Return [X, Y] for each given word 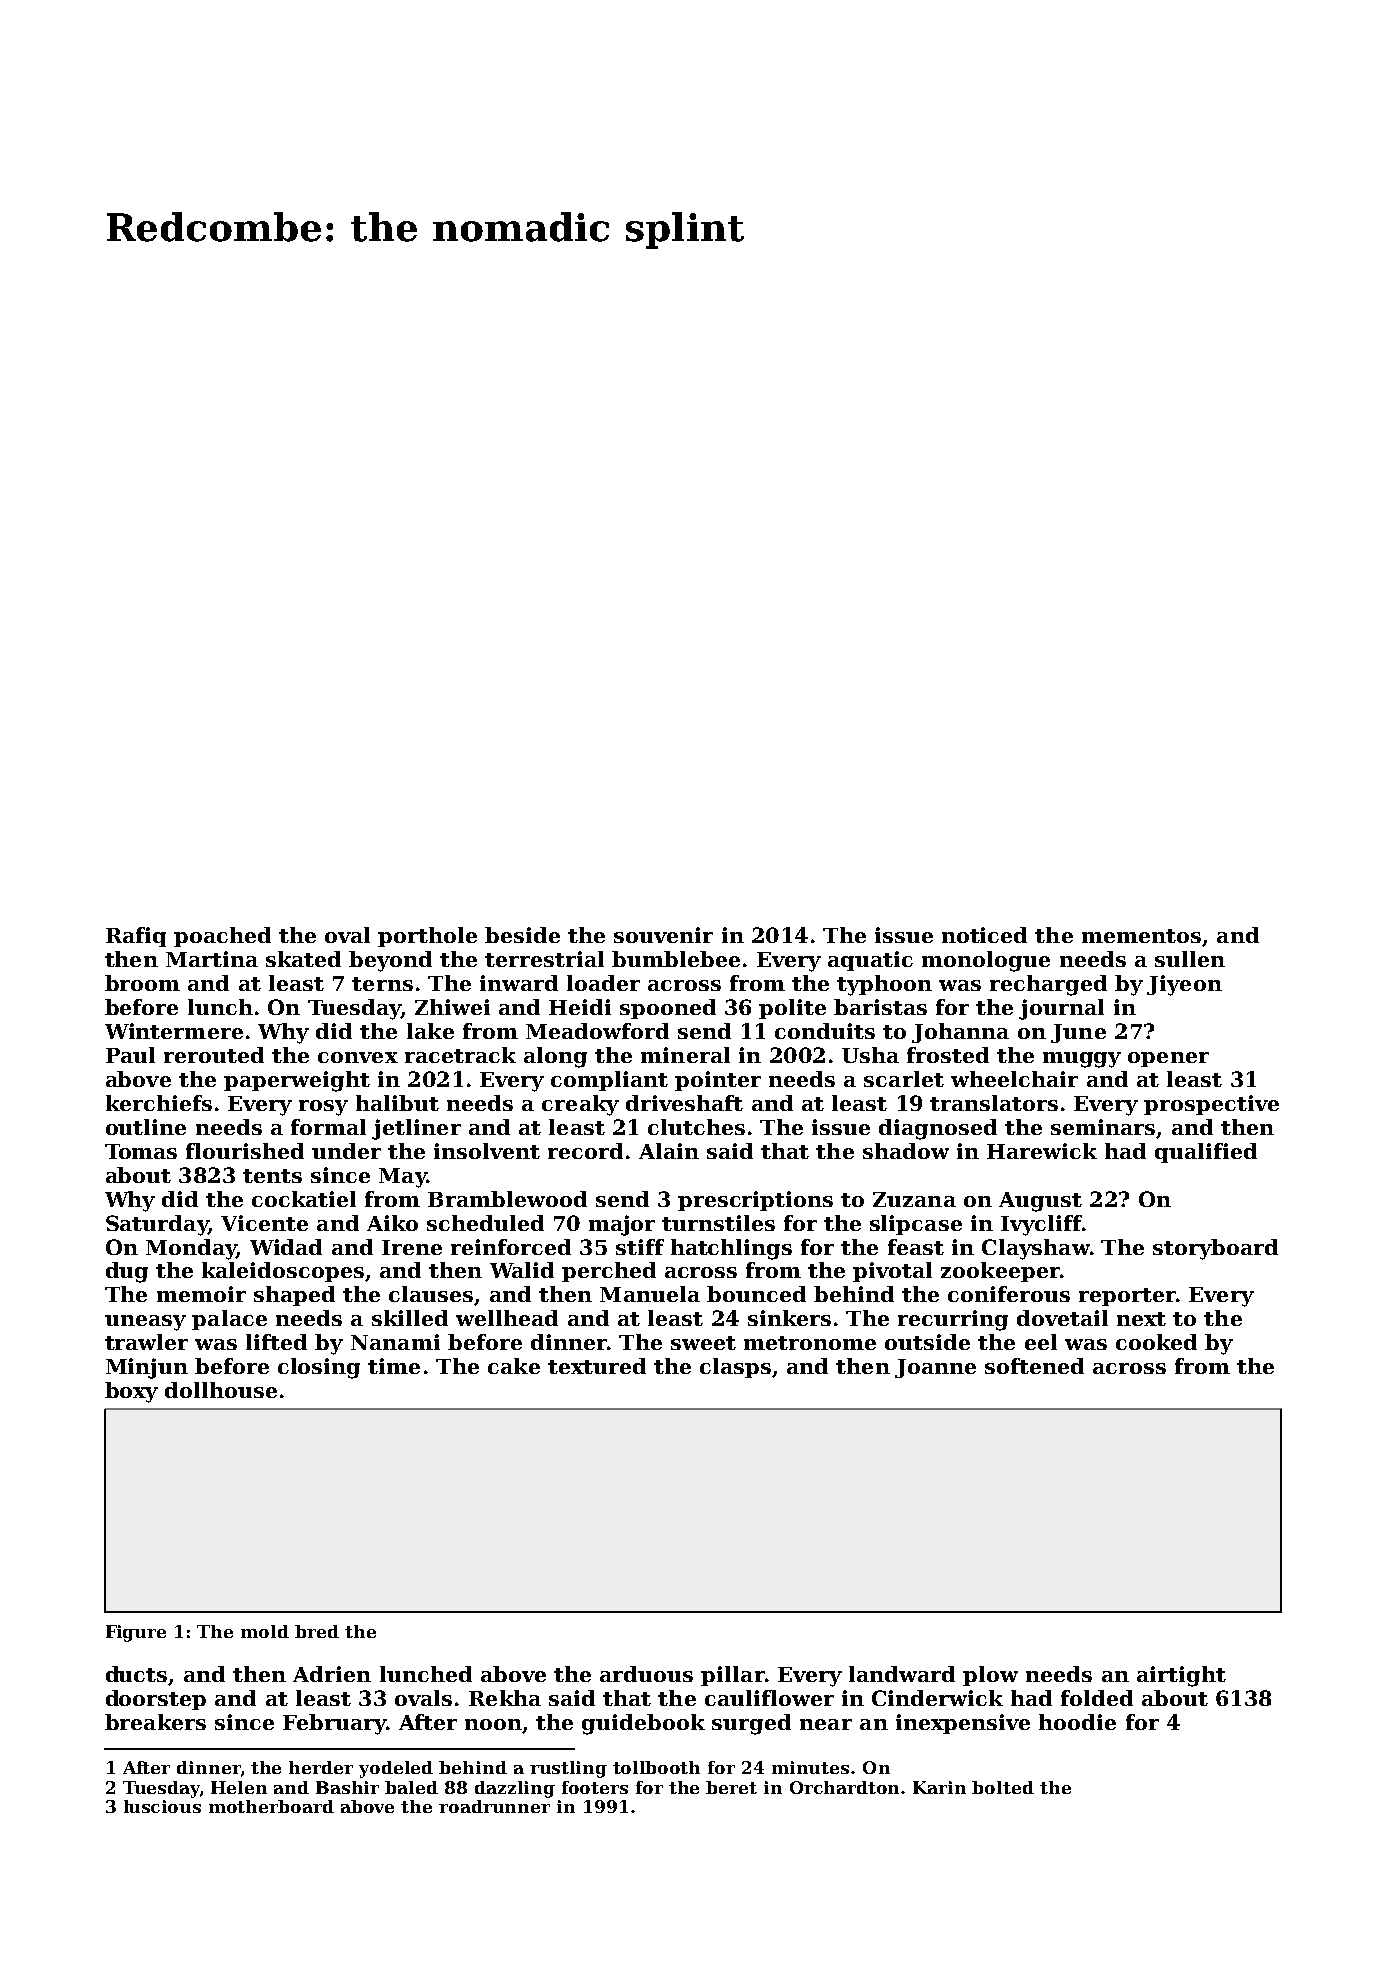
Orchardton [844, 1787]
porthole [427, 937]
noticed [984, 935]
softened [1034, 1366]
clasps [735, 1368]
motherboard [271, 1806]
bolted [1003, 1787]
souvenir [663, 935]
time [394, 1366]
